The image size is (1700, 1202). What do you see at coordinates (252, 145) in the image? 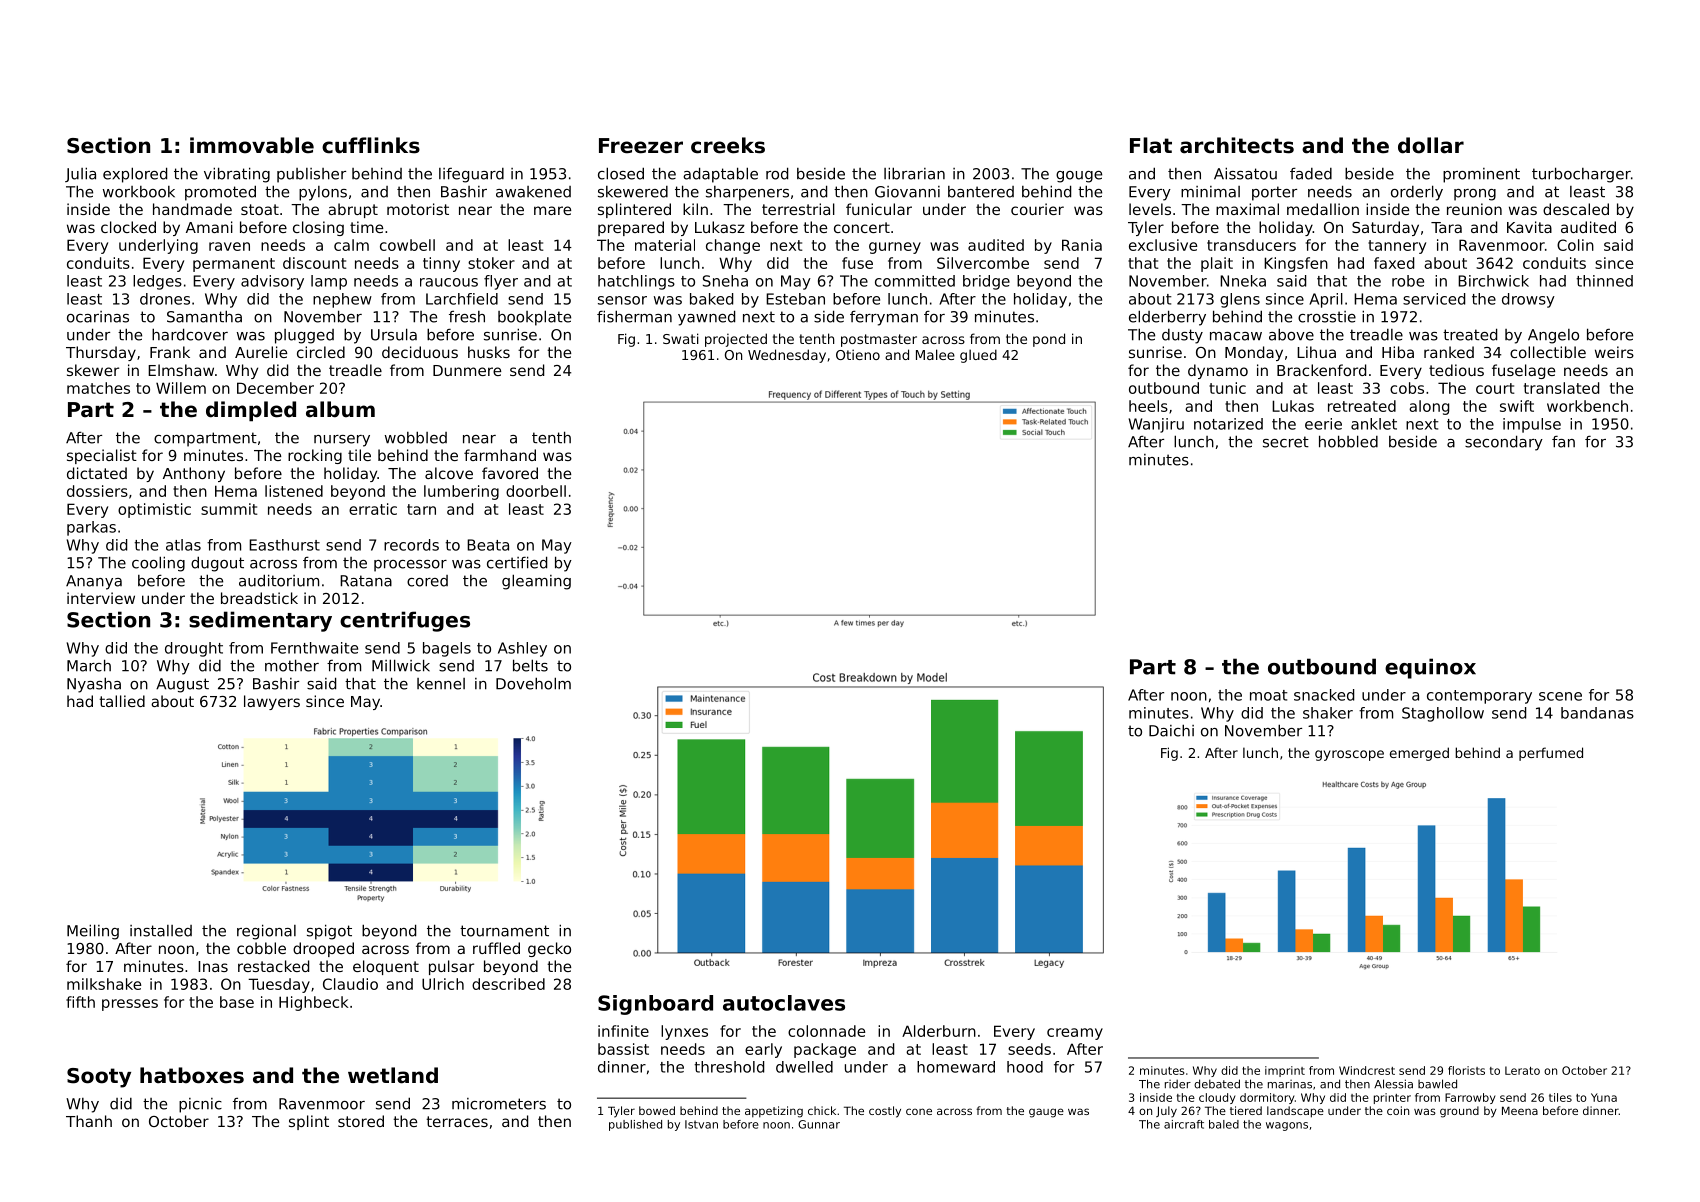
I see `immovable` at bounding box center [252, 145].
